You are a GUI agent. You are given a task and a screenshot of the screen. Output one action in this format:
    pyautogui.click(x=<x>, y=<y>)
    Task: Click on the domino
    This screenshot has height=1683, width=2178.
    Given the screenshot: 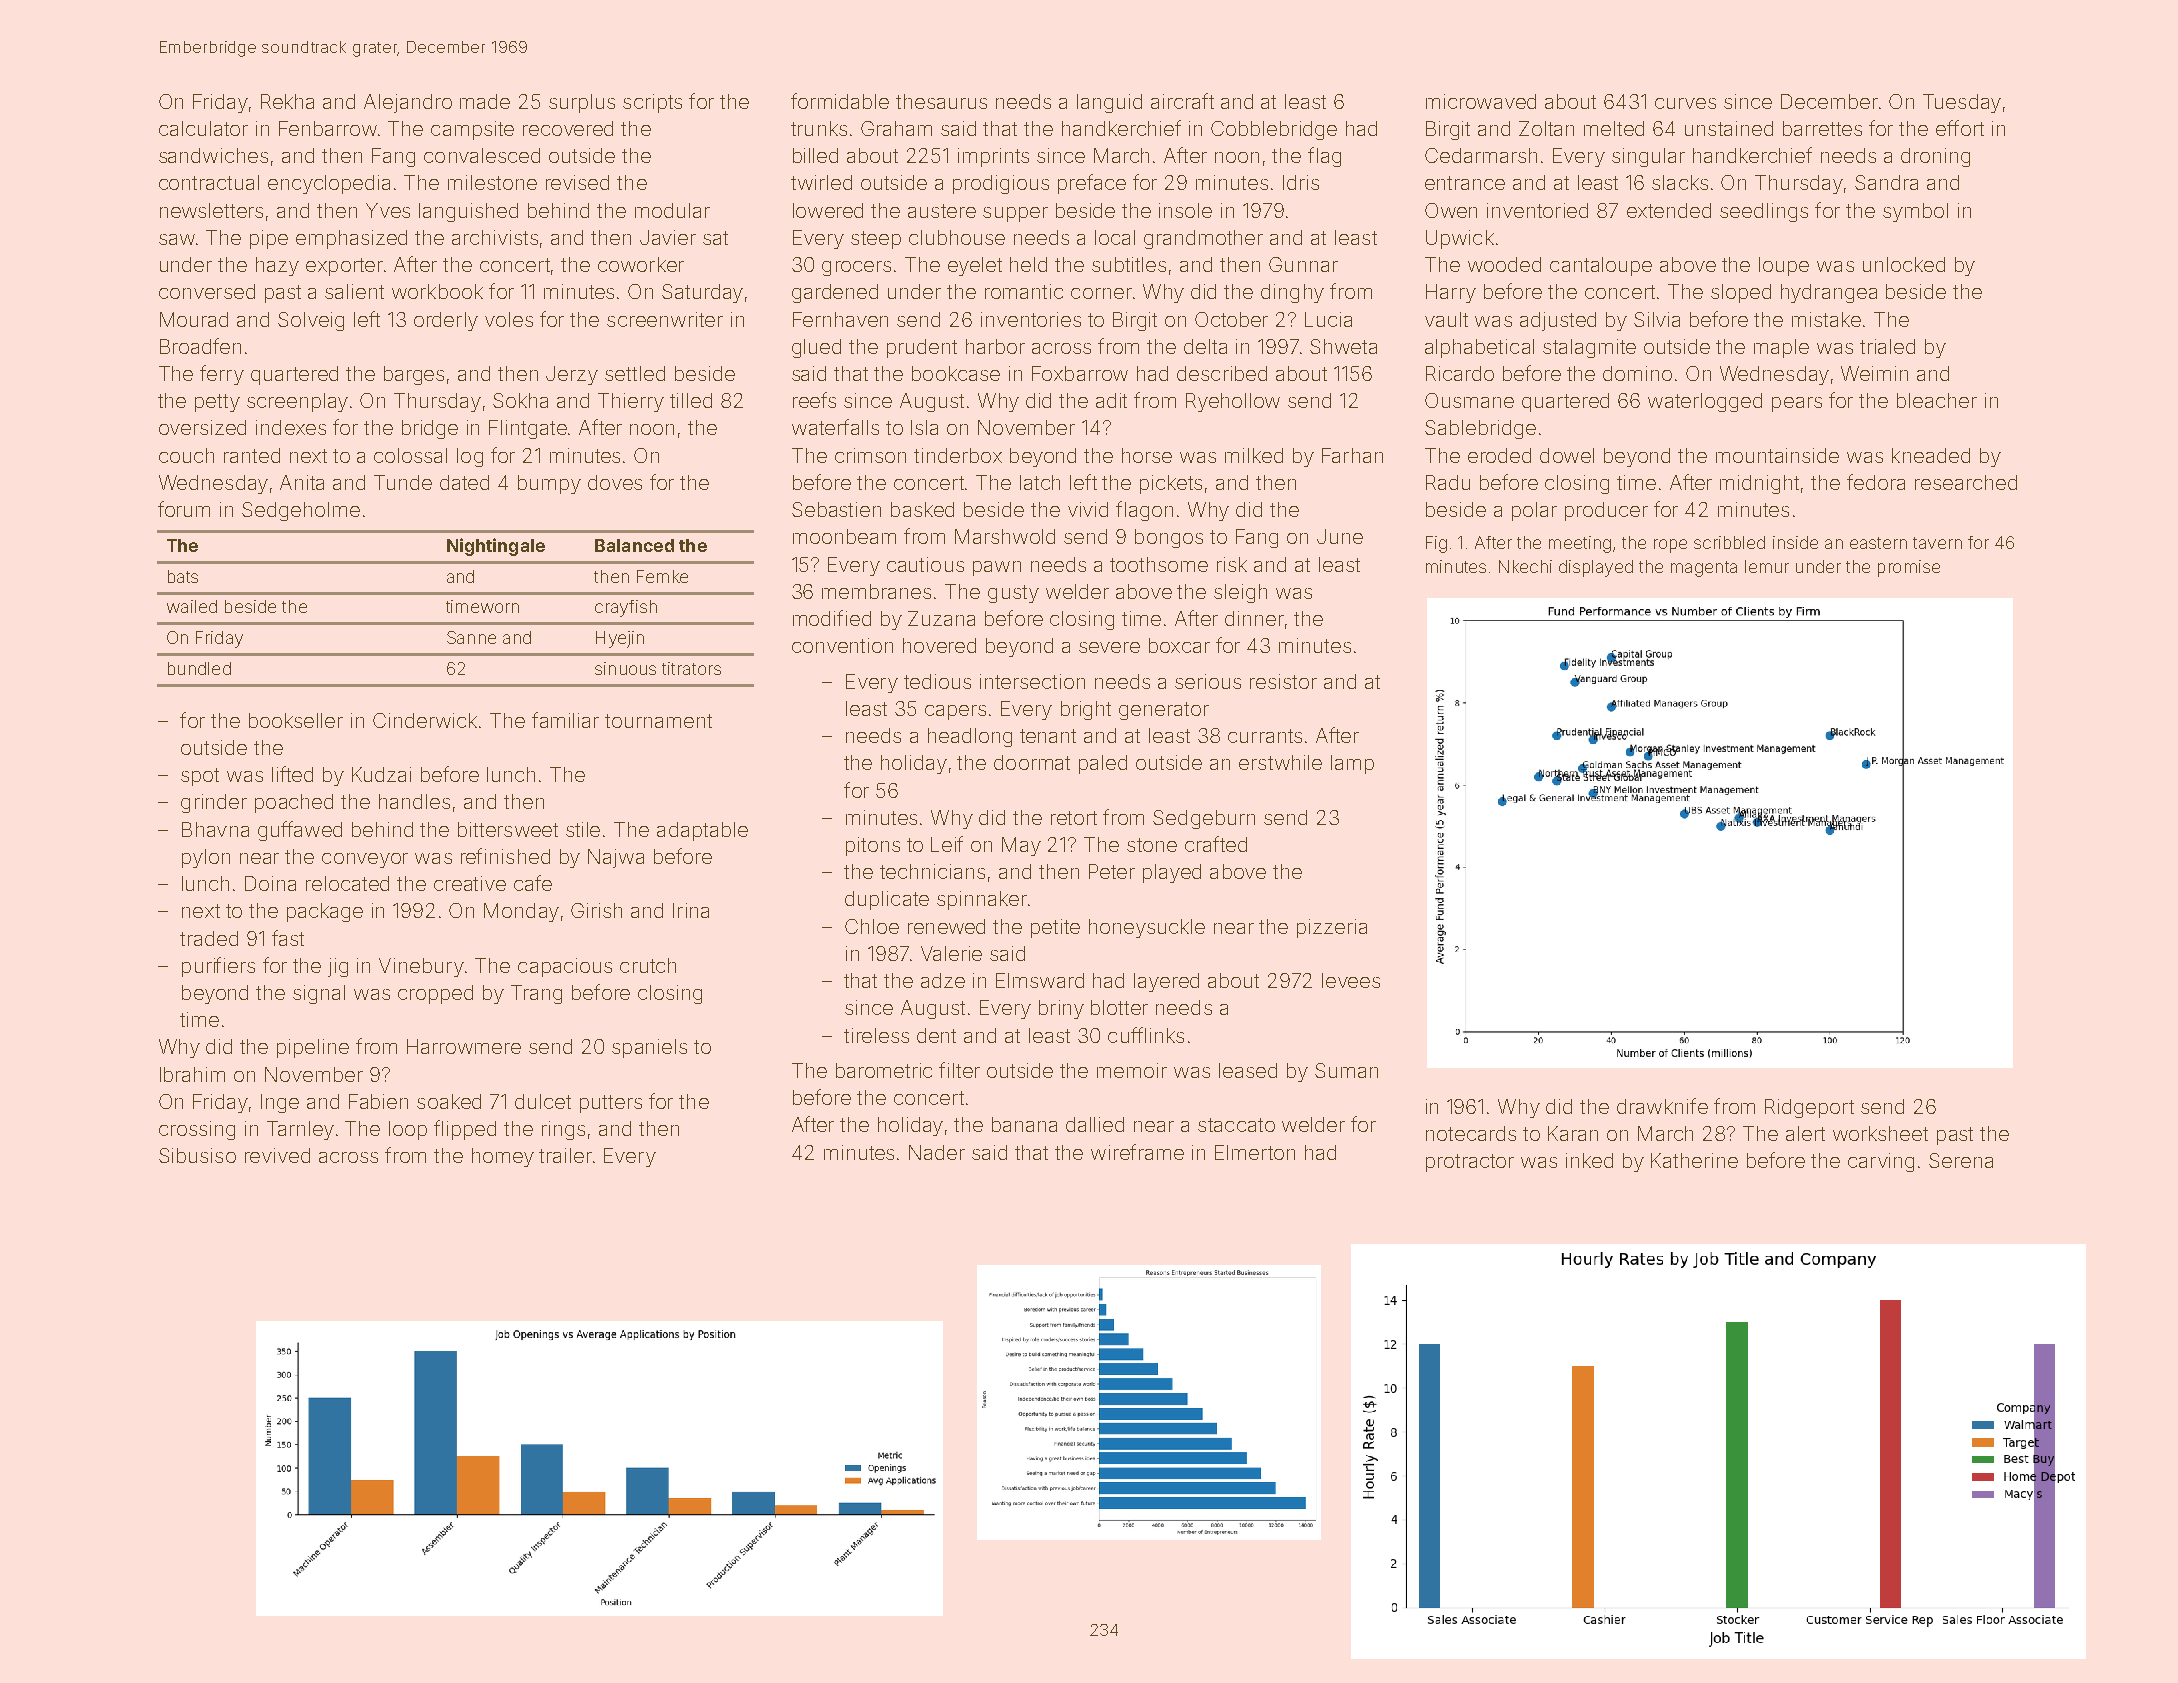 What is the action you would take?
    pyautogui.click(x=1637, y=373)
